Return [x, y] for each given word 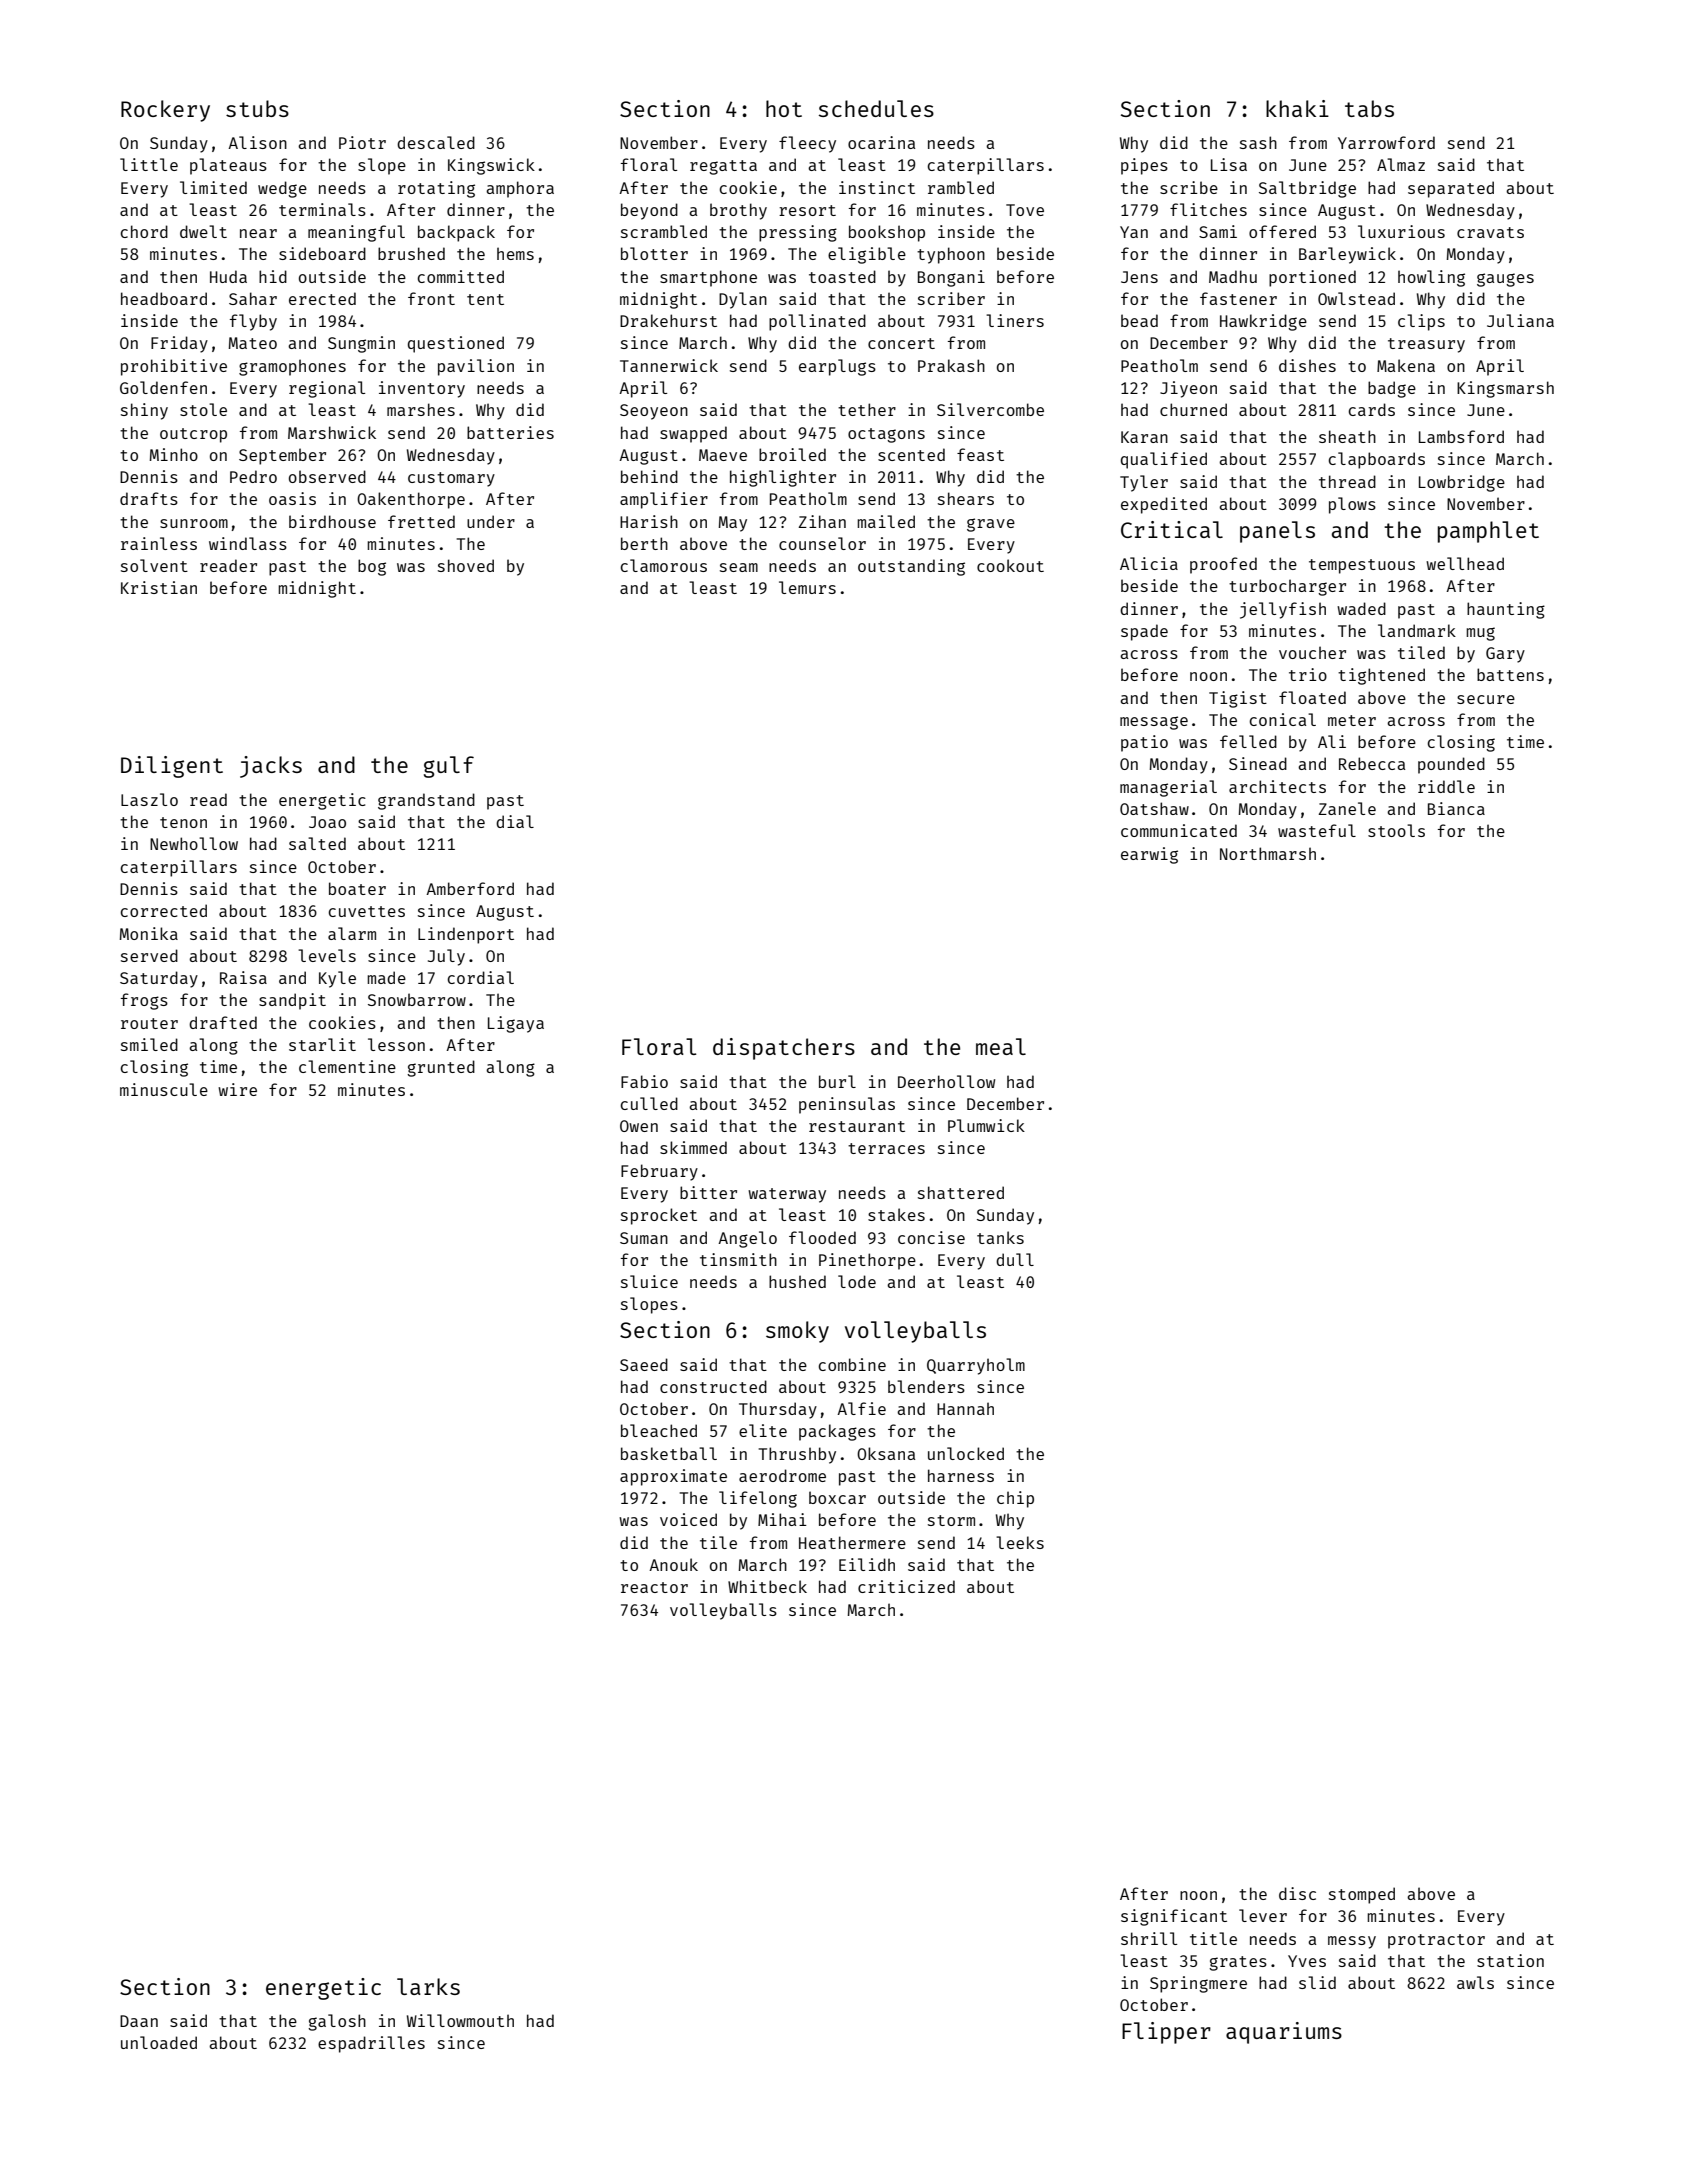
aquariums [1284, 2033]
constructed [713, 1386]
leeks [1020, 1542]
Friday [179, 344]
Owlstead [1356, 298]
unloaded [159, 2042]
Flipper [1166, 2033]
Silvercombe [990, 409]
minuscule [164, 1089]
